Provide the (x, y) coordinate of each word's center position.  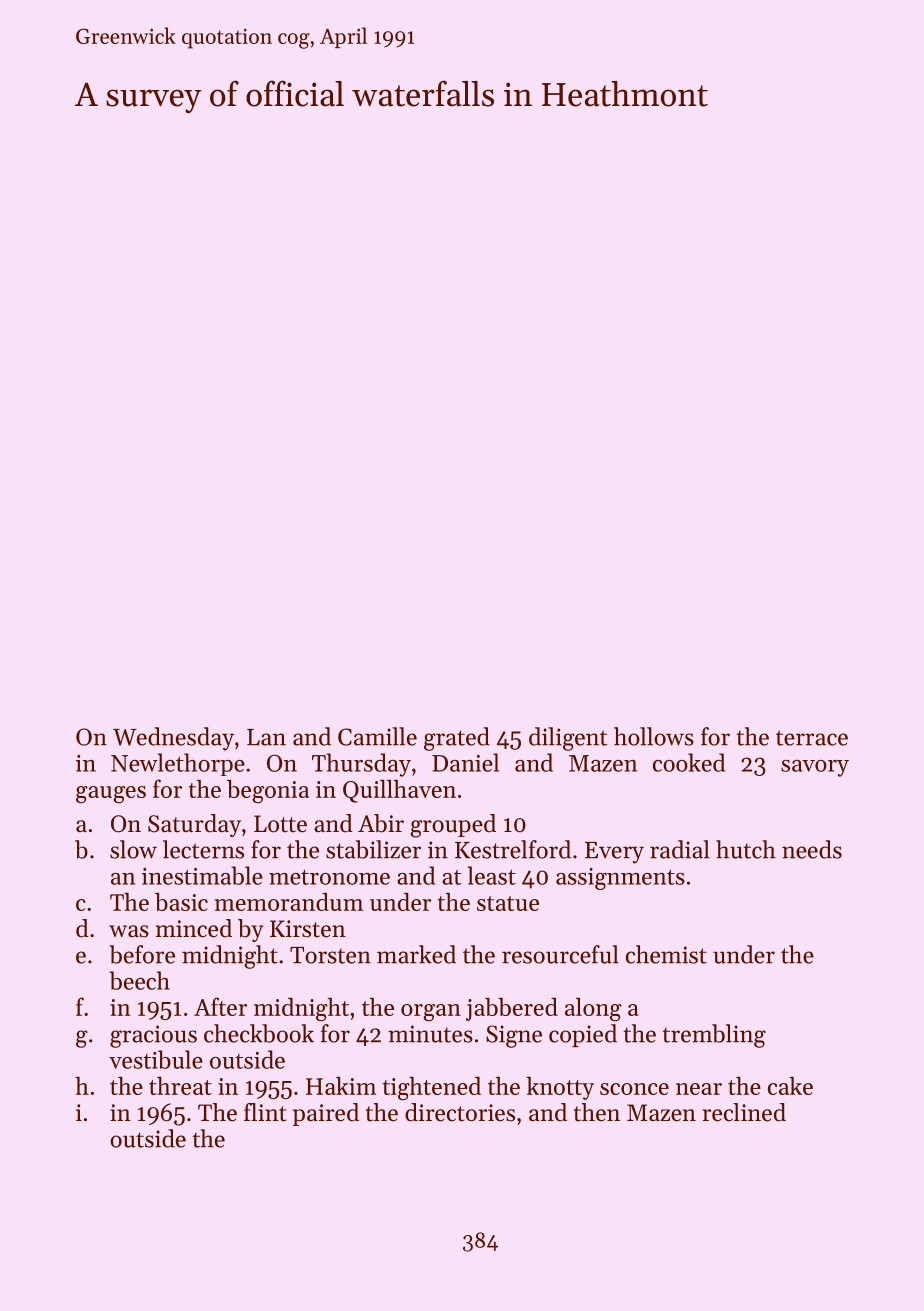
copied (583, 1035)
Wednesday (173, 739)
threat (180, 1085)
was (129, 931)
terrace (812, 738)
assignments (620, 879)
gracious (153, 1036)
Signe (514, 1036)
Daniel (465, 762)
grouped (453, 826)
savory (815, 768)
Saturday (194, 825)
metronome (329, 877)
